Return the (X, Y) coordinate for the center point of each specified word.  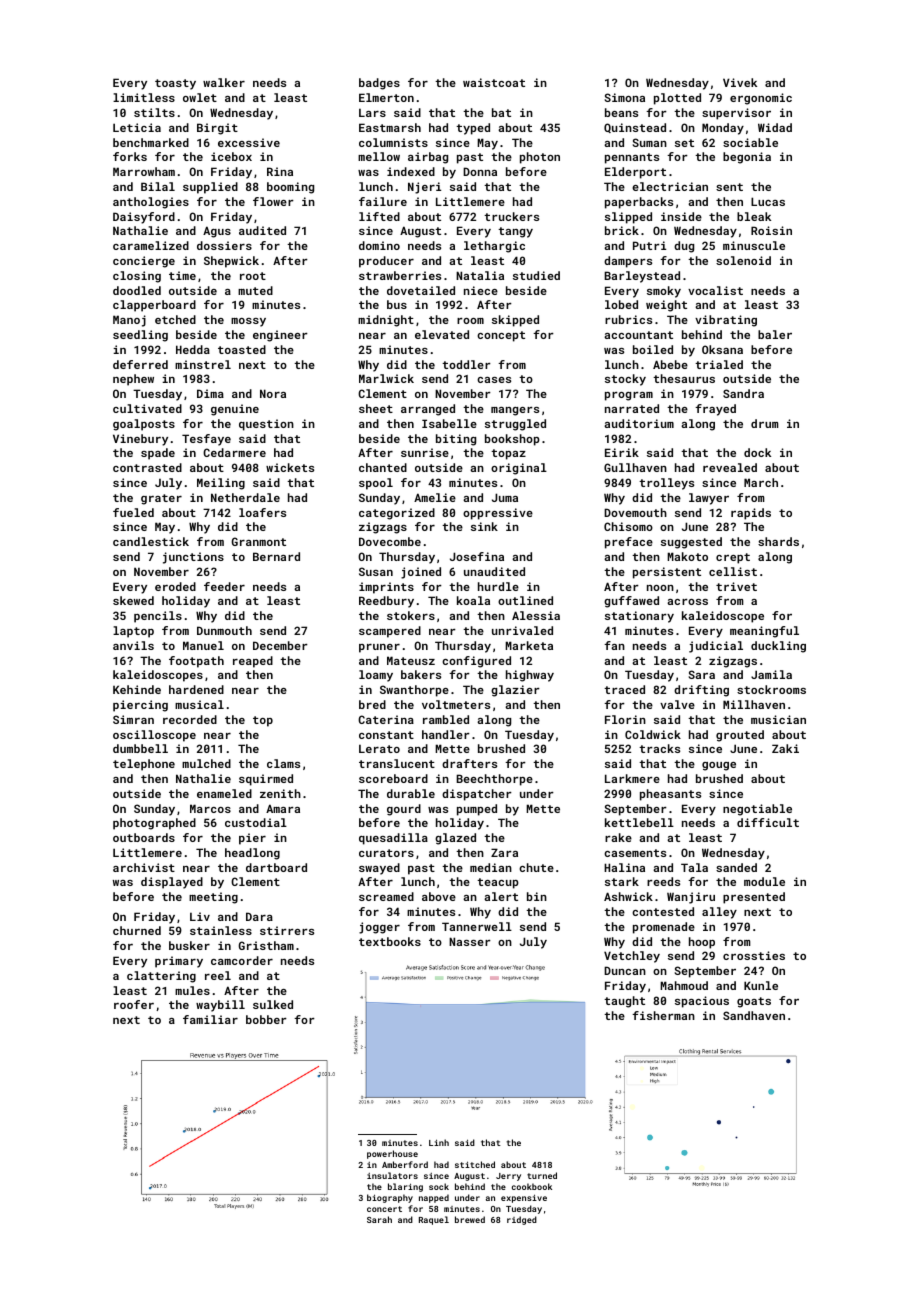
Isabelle (449, 423)
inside (681, 216)
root (253, 276)
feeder (224, 586)
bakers (421, 674)
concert (384, 1209)
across (687, 602)
